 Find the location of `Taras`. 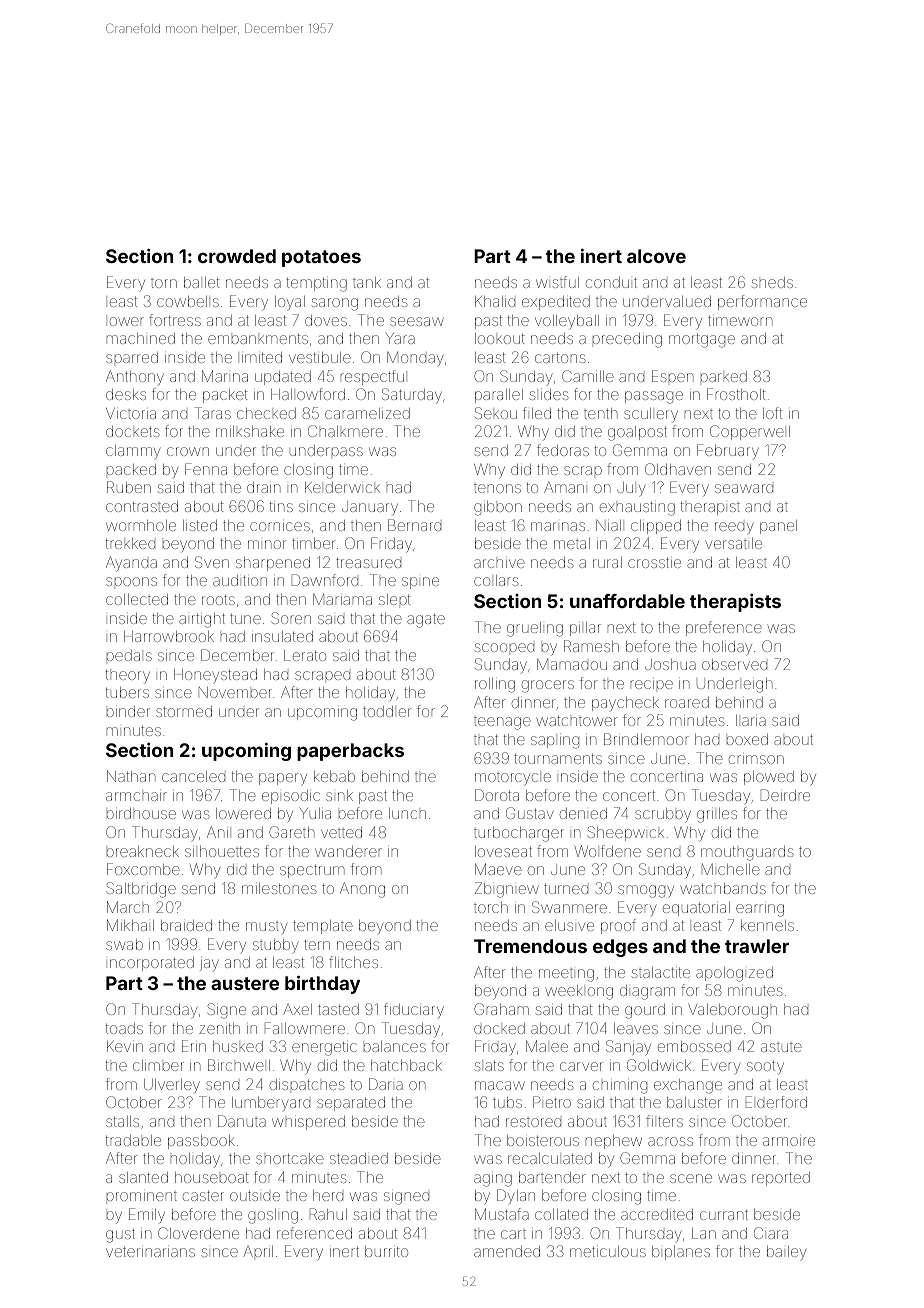

Taras is located at coordinates (212, 413).
